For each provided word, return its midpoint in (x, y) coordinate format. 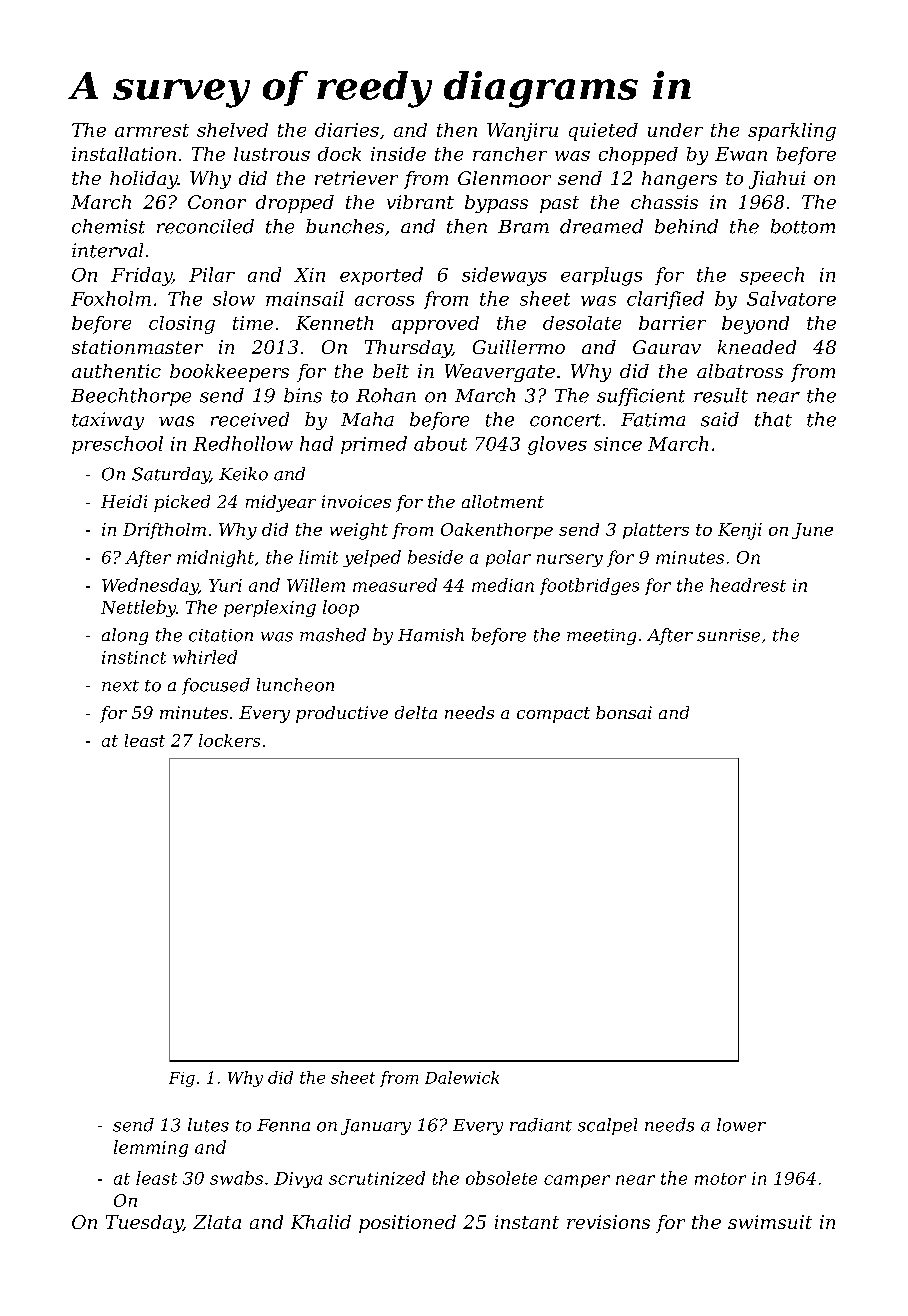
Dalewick (462, 1077)
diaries (347, 130)
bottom (803, 226)
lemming (151, 1148)
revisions (608, 1222)
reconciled (205, 226)
